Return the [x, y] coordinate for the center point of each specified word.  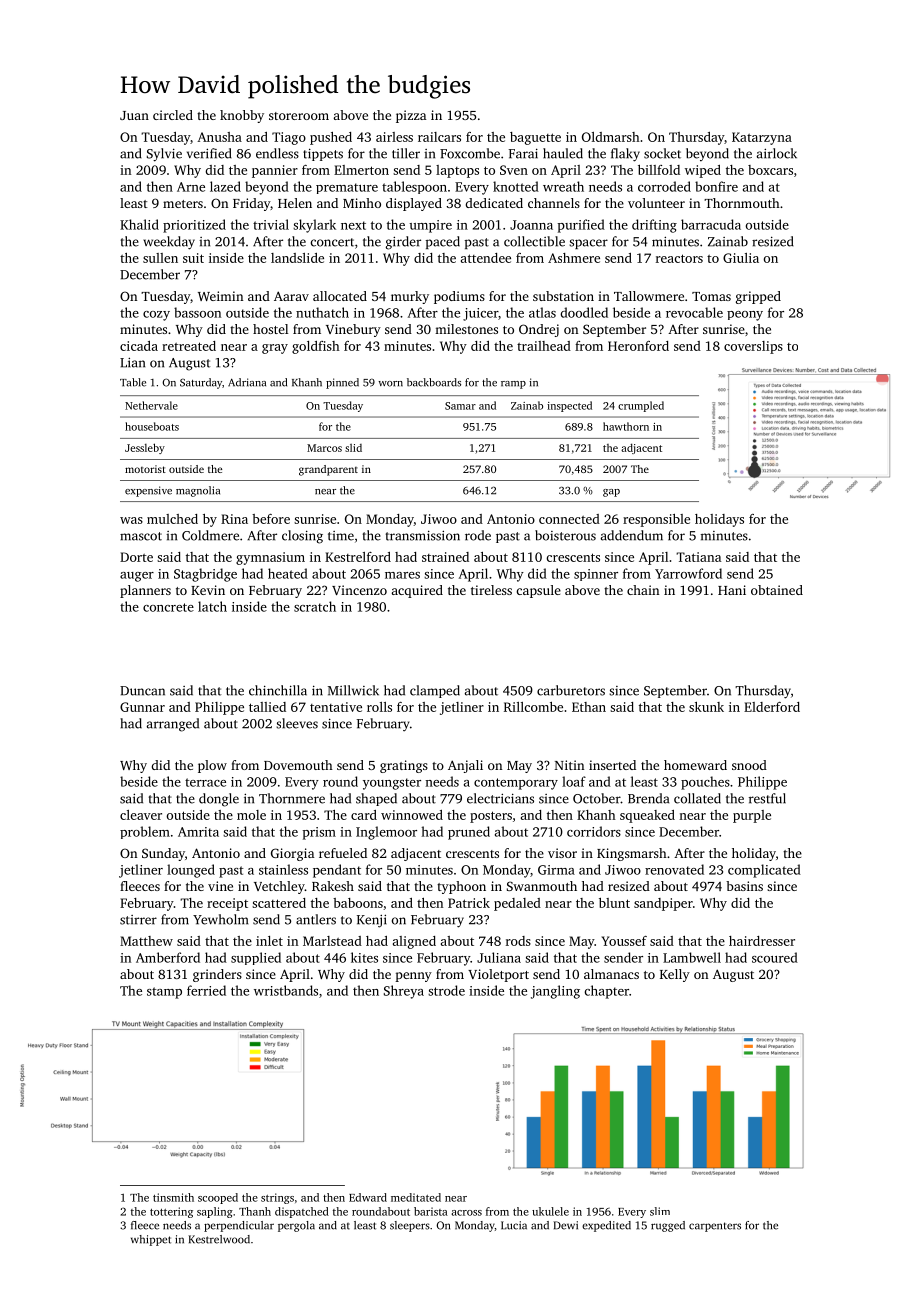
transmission [423, 535]
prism [319, 833]
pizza [411, 116]
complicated [764, 871]
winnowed [412, 815]
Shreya [404, 992]
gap [611, 493]
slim [660, 1211]
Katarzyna [762, 138]
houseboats [152, 426]
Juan [134, 115]
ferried [206, 990]
